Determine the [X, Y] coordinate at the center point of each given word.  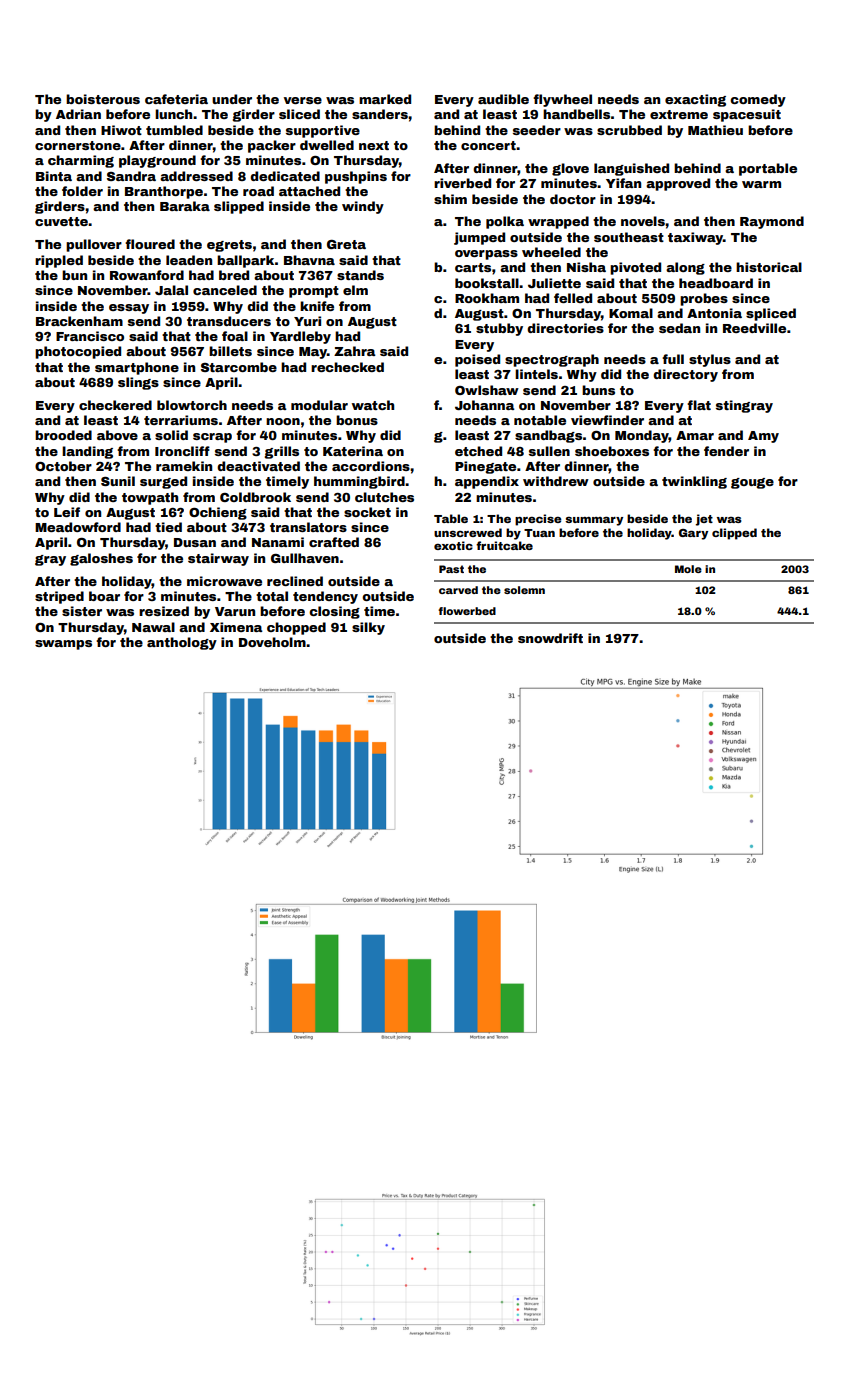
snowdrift [550, 638]
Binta [54, 176]
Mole [688, 569]
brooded [63, 435]
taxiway [695, 238]
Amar [695, 435]
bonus [357, 420]
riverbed [462, 183]
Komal [631, 313]
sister [82, 611]
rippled [59, 261]
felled [573, 298]
